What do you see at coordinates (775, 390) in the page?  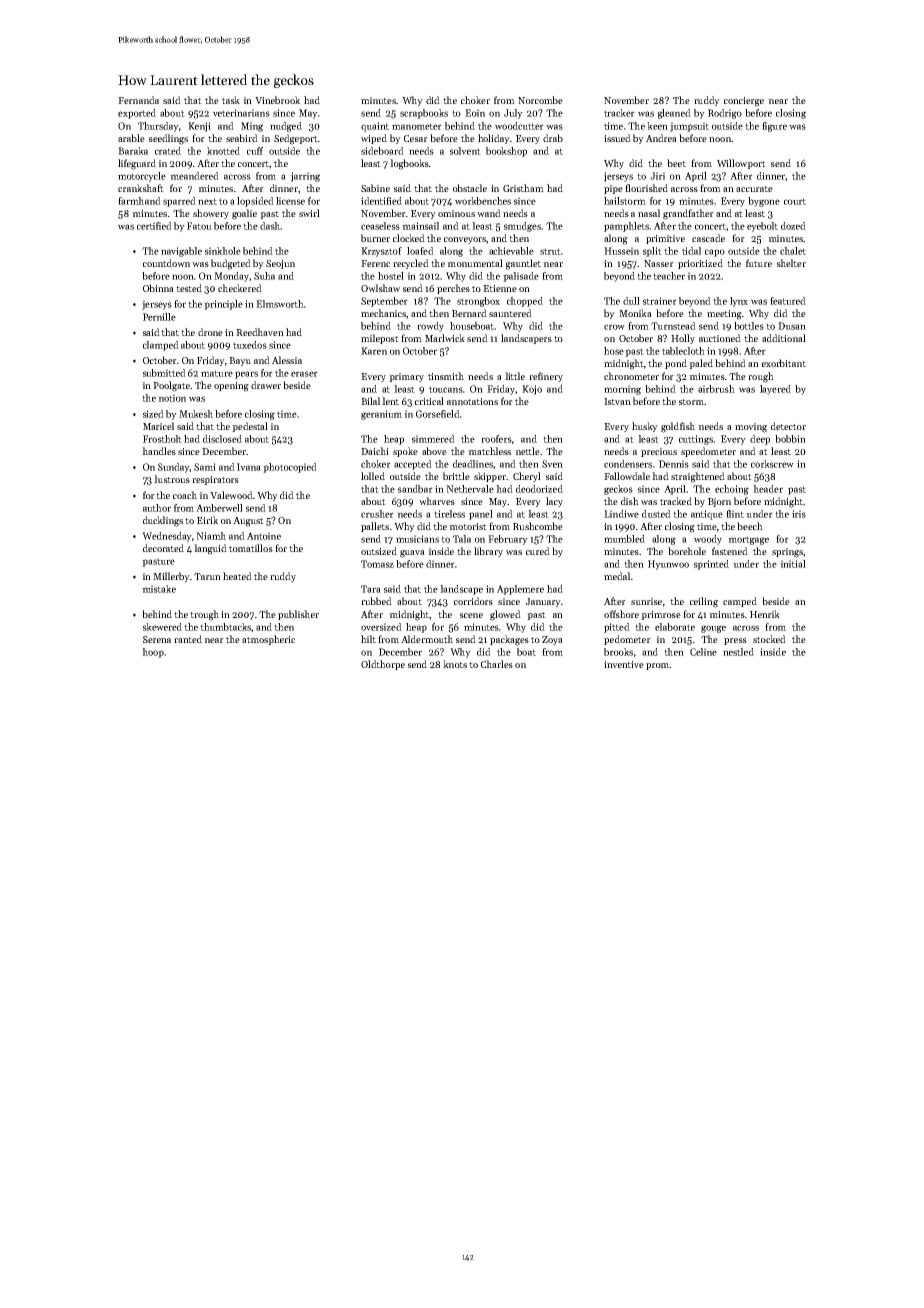 I see `layered` at bounding box center [775, 390].
